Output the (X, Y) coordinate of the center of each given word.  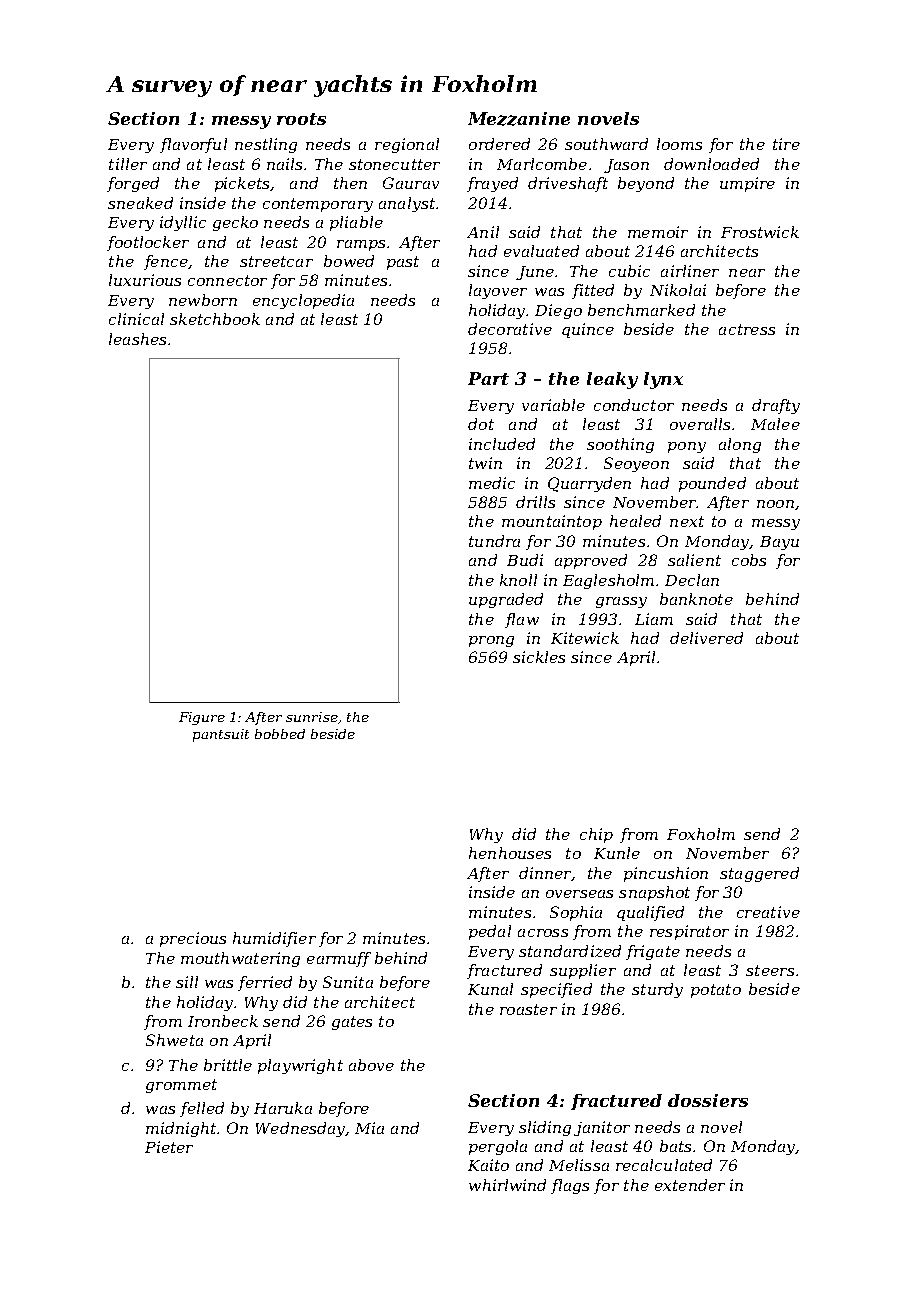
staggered (759, 874)
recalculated (664, 1165)
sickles (539, 657)
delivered (706, 638)
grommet (181, 1086)
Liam (654, 619)
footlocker (148, 243)
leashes (137, 339)
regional (407, 145)
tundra (494, 541)
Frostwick (760, 232)
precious (193, 939)
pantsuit (221, 735)
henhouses (510, 853)
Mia (369, 1128)
